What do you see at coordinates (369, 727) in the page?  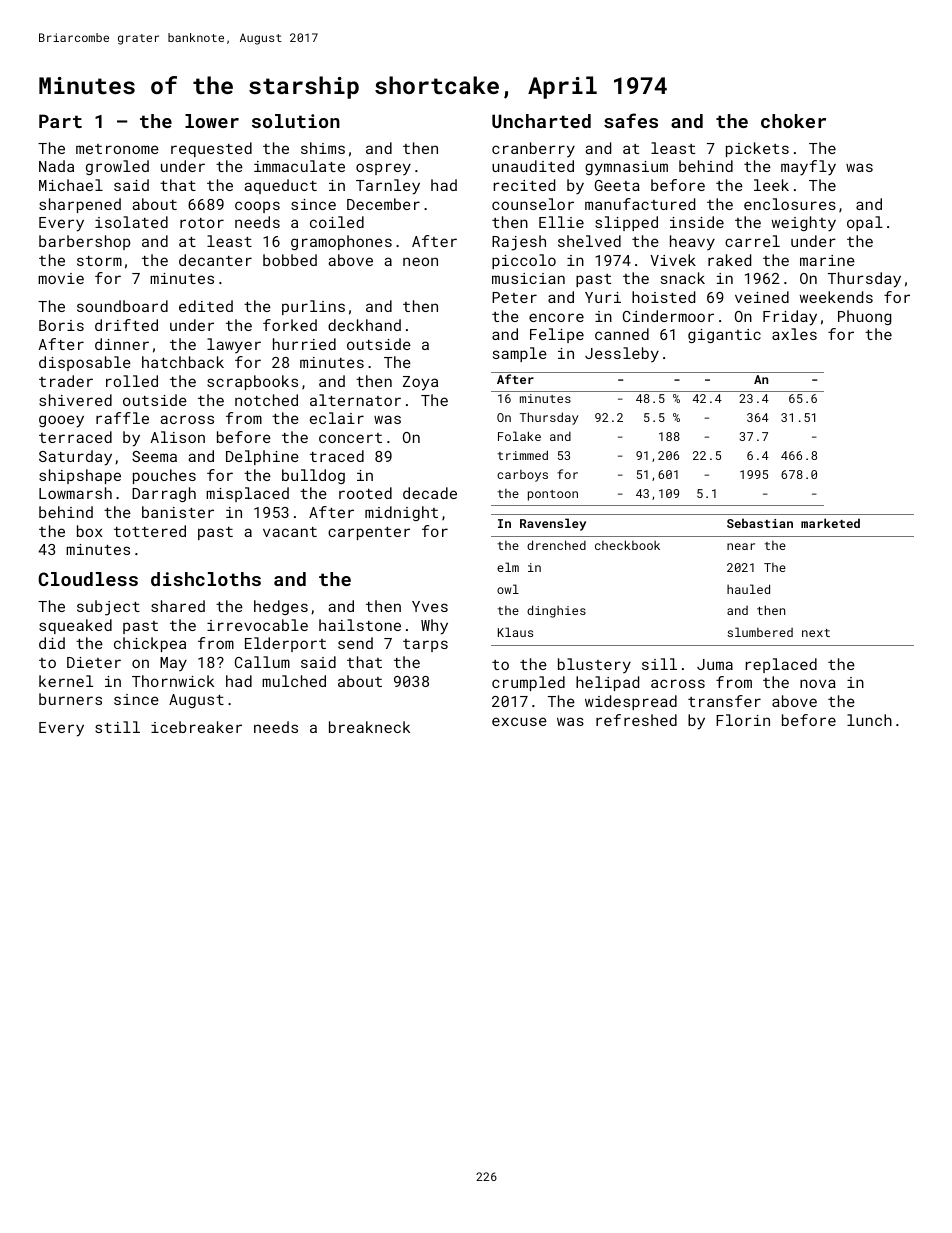 I see `breakneck` at bounding box center [369, 727].
